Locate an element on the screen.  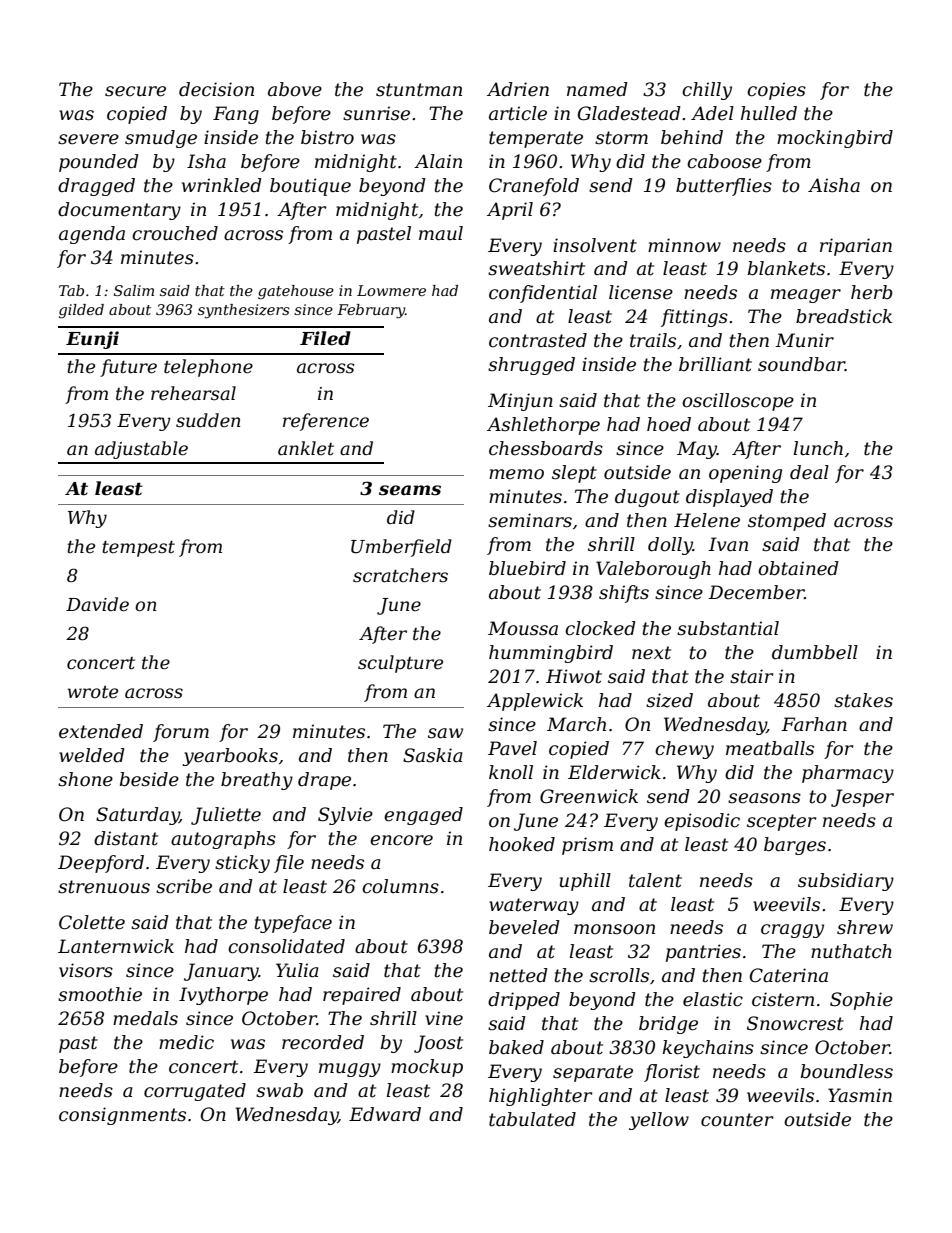
secure is located at coordinates (135, 91).
